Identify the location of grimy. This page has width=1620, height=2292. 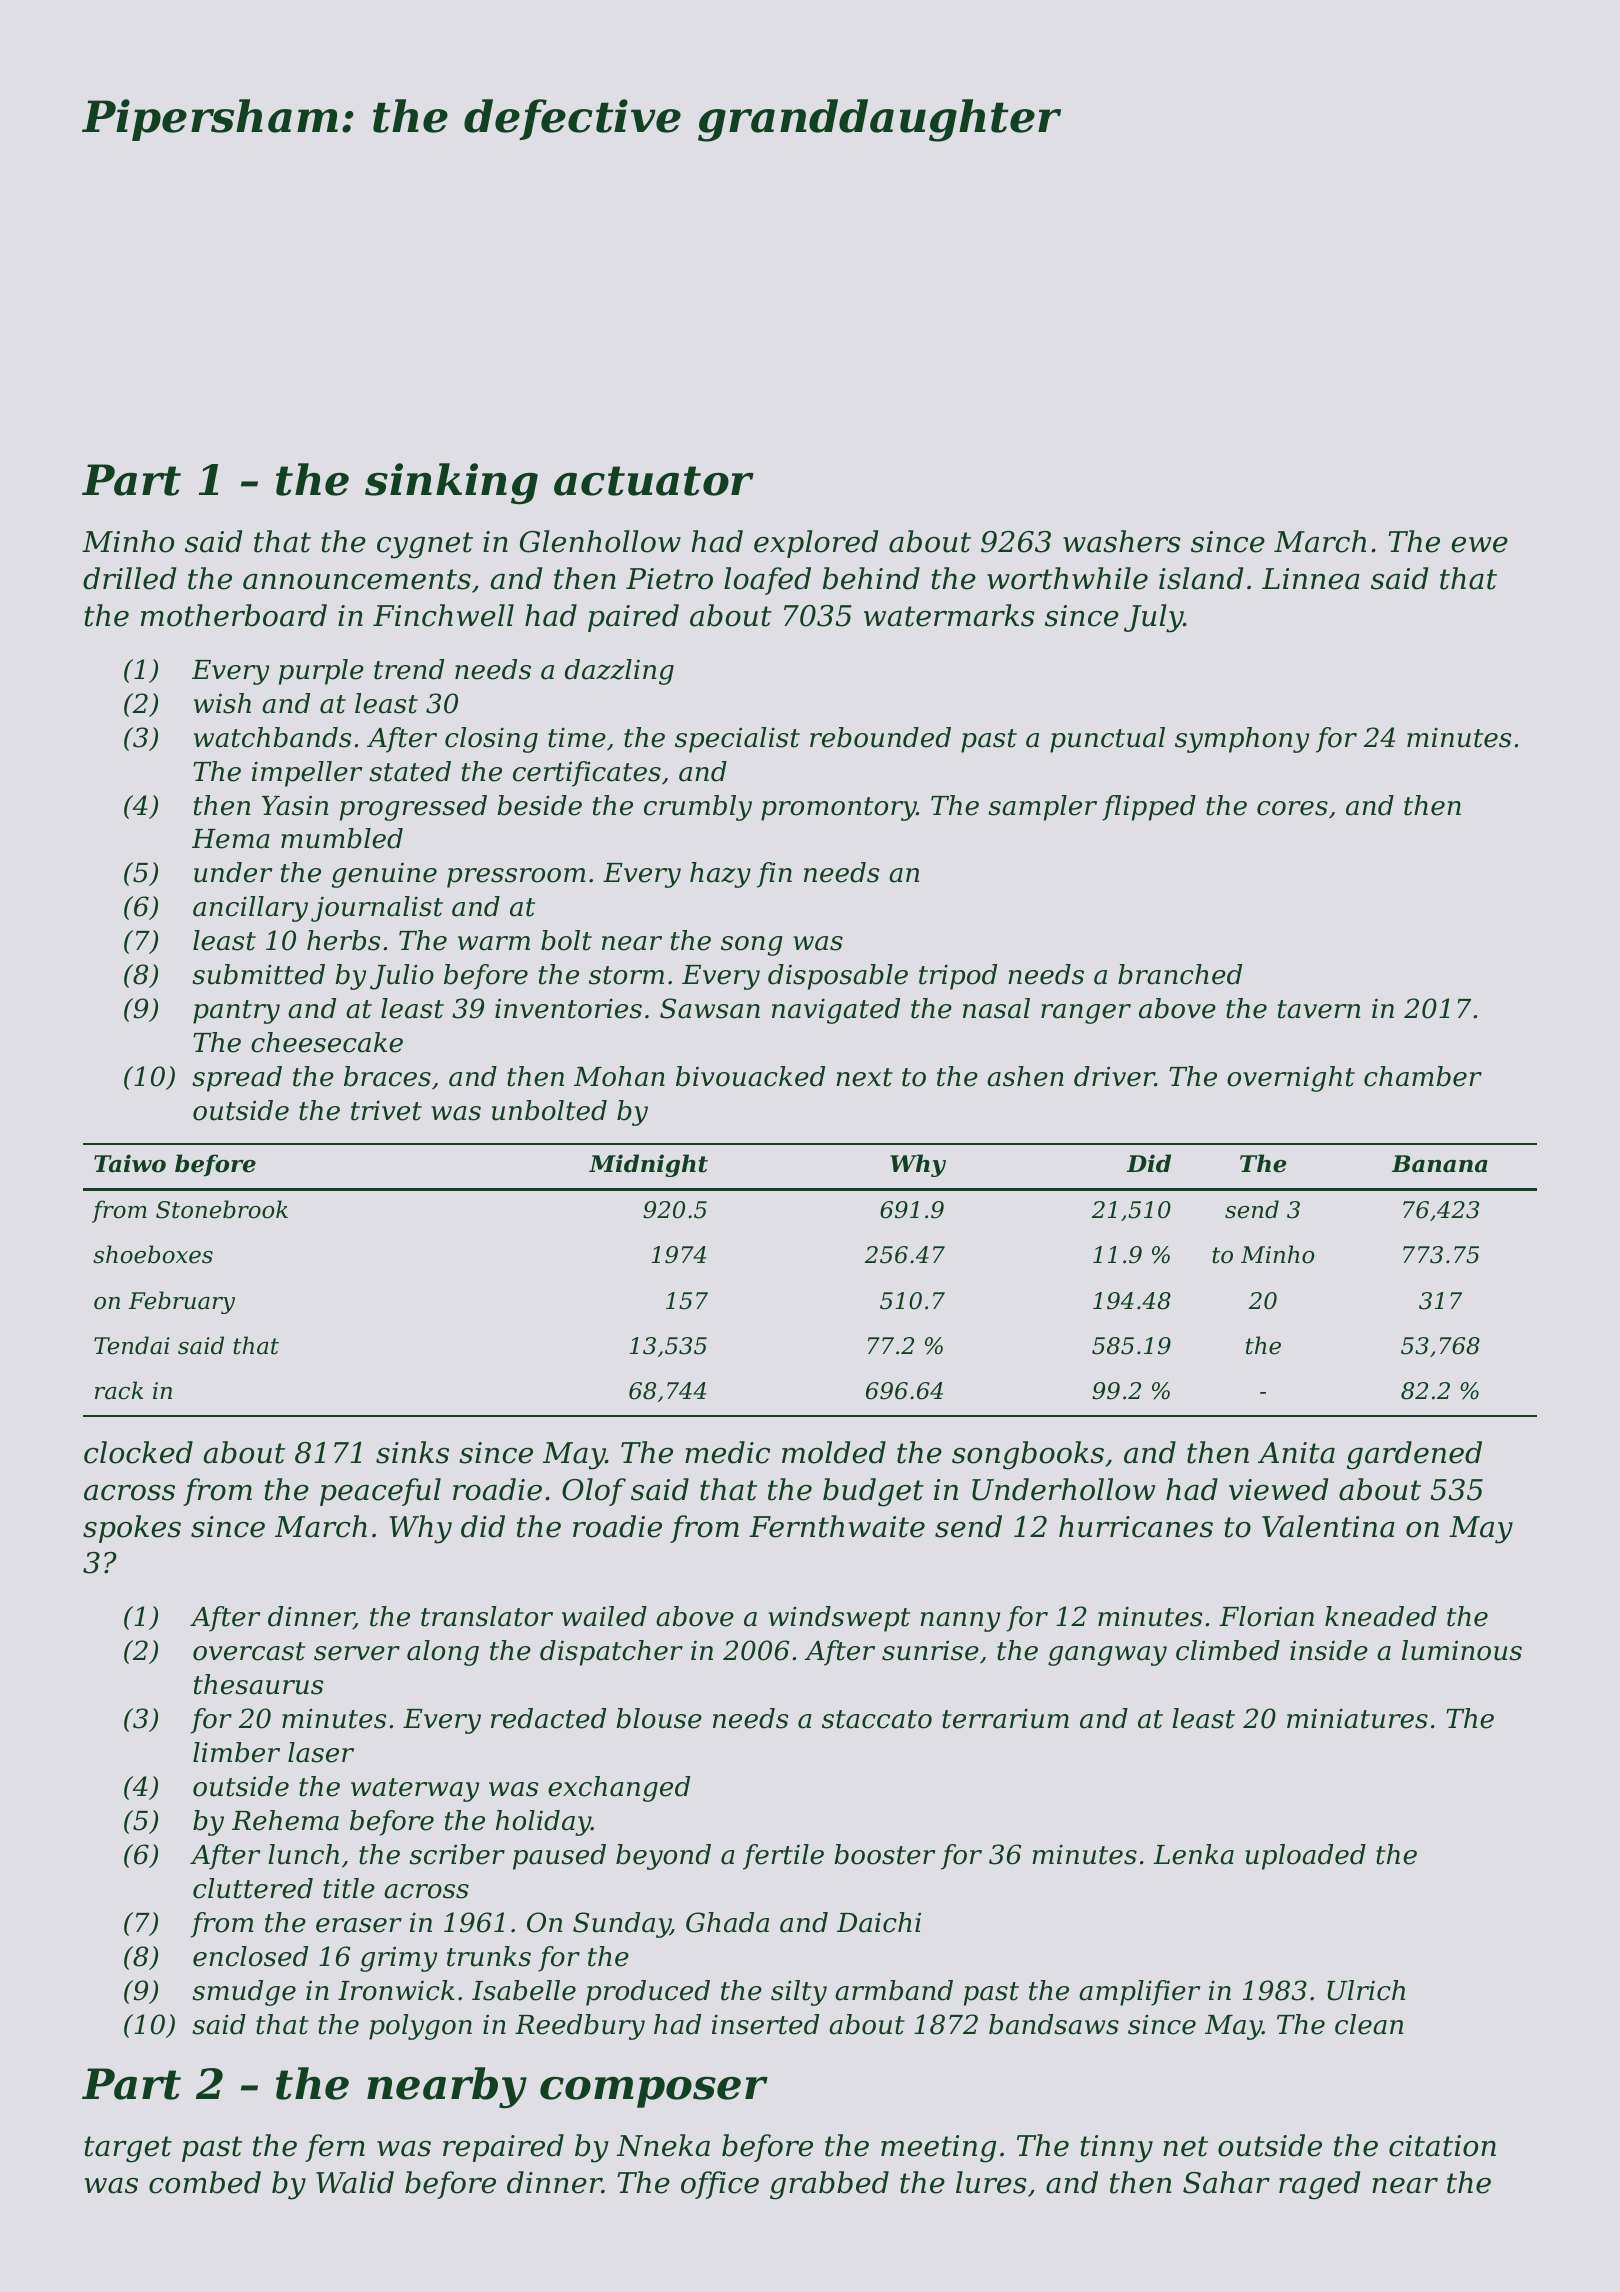
(398, 1959).
